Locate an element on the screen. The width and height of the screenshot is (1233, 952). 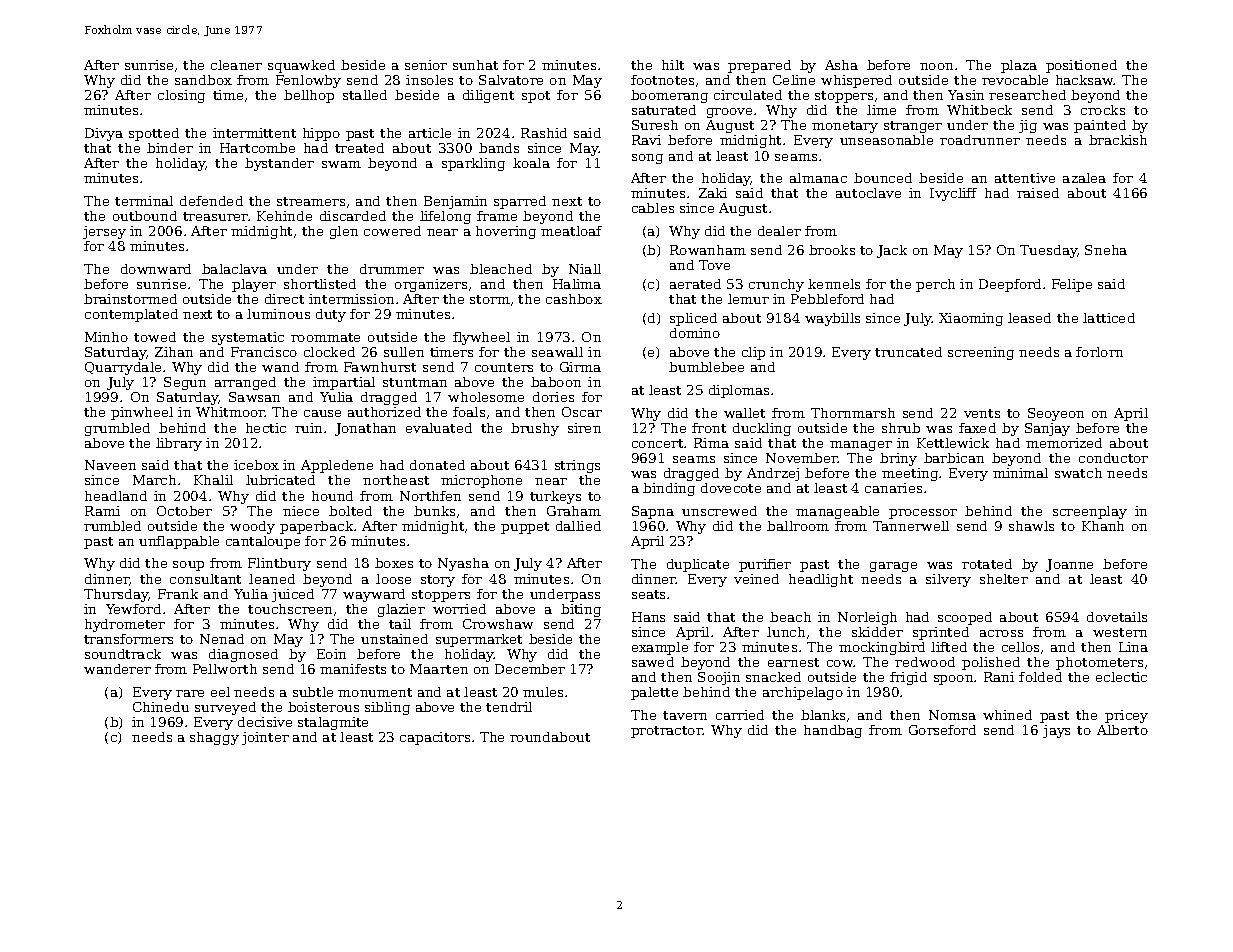
scooped is located at coordinates (965, 618).
